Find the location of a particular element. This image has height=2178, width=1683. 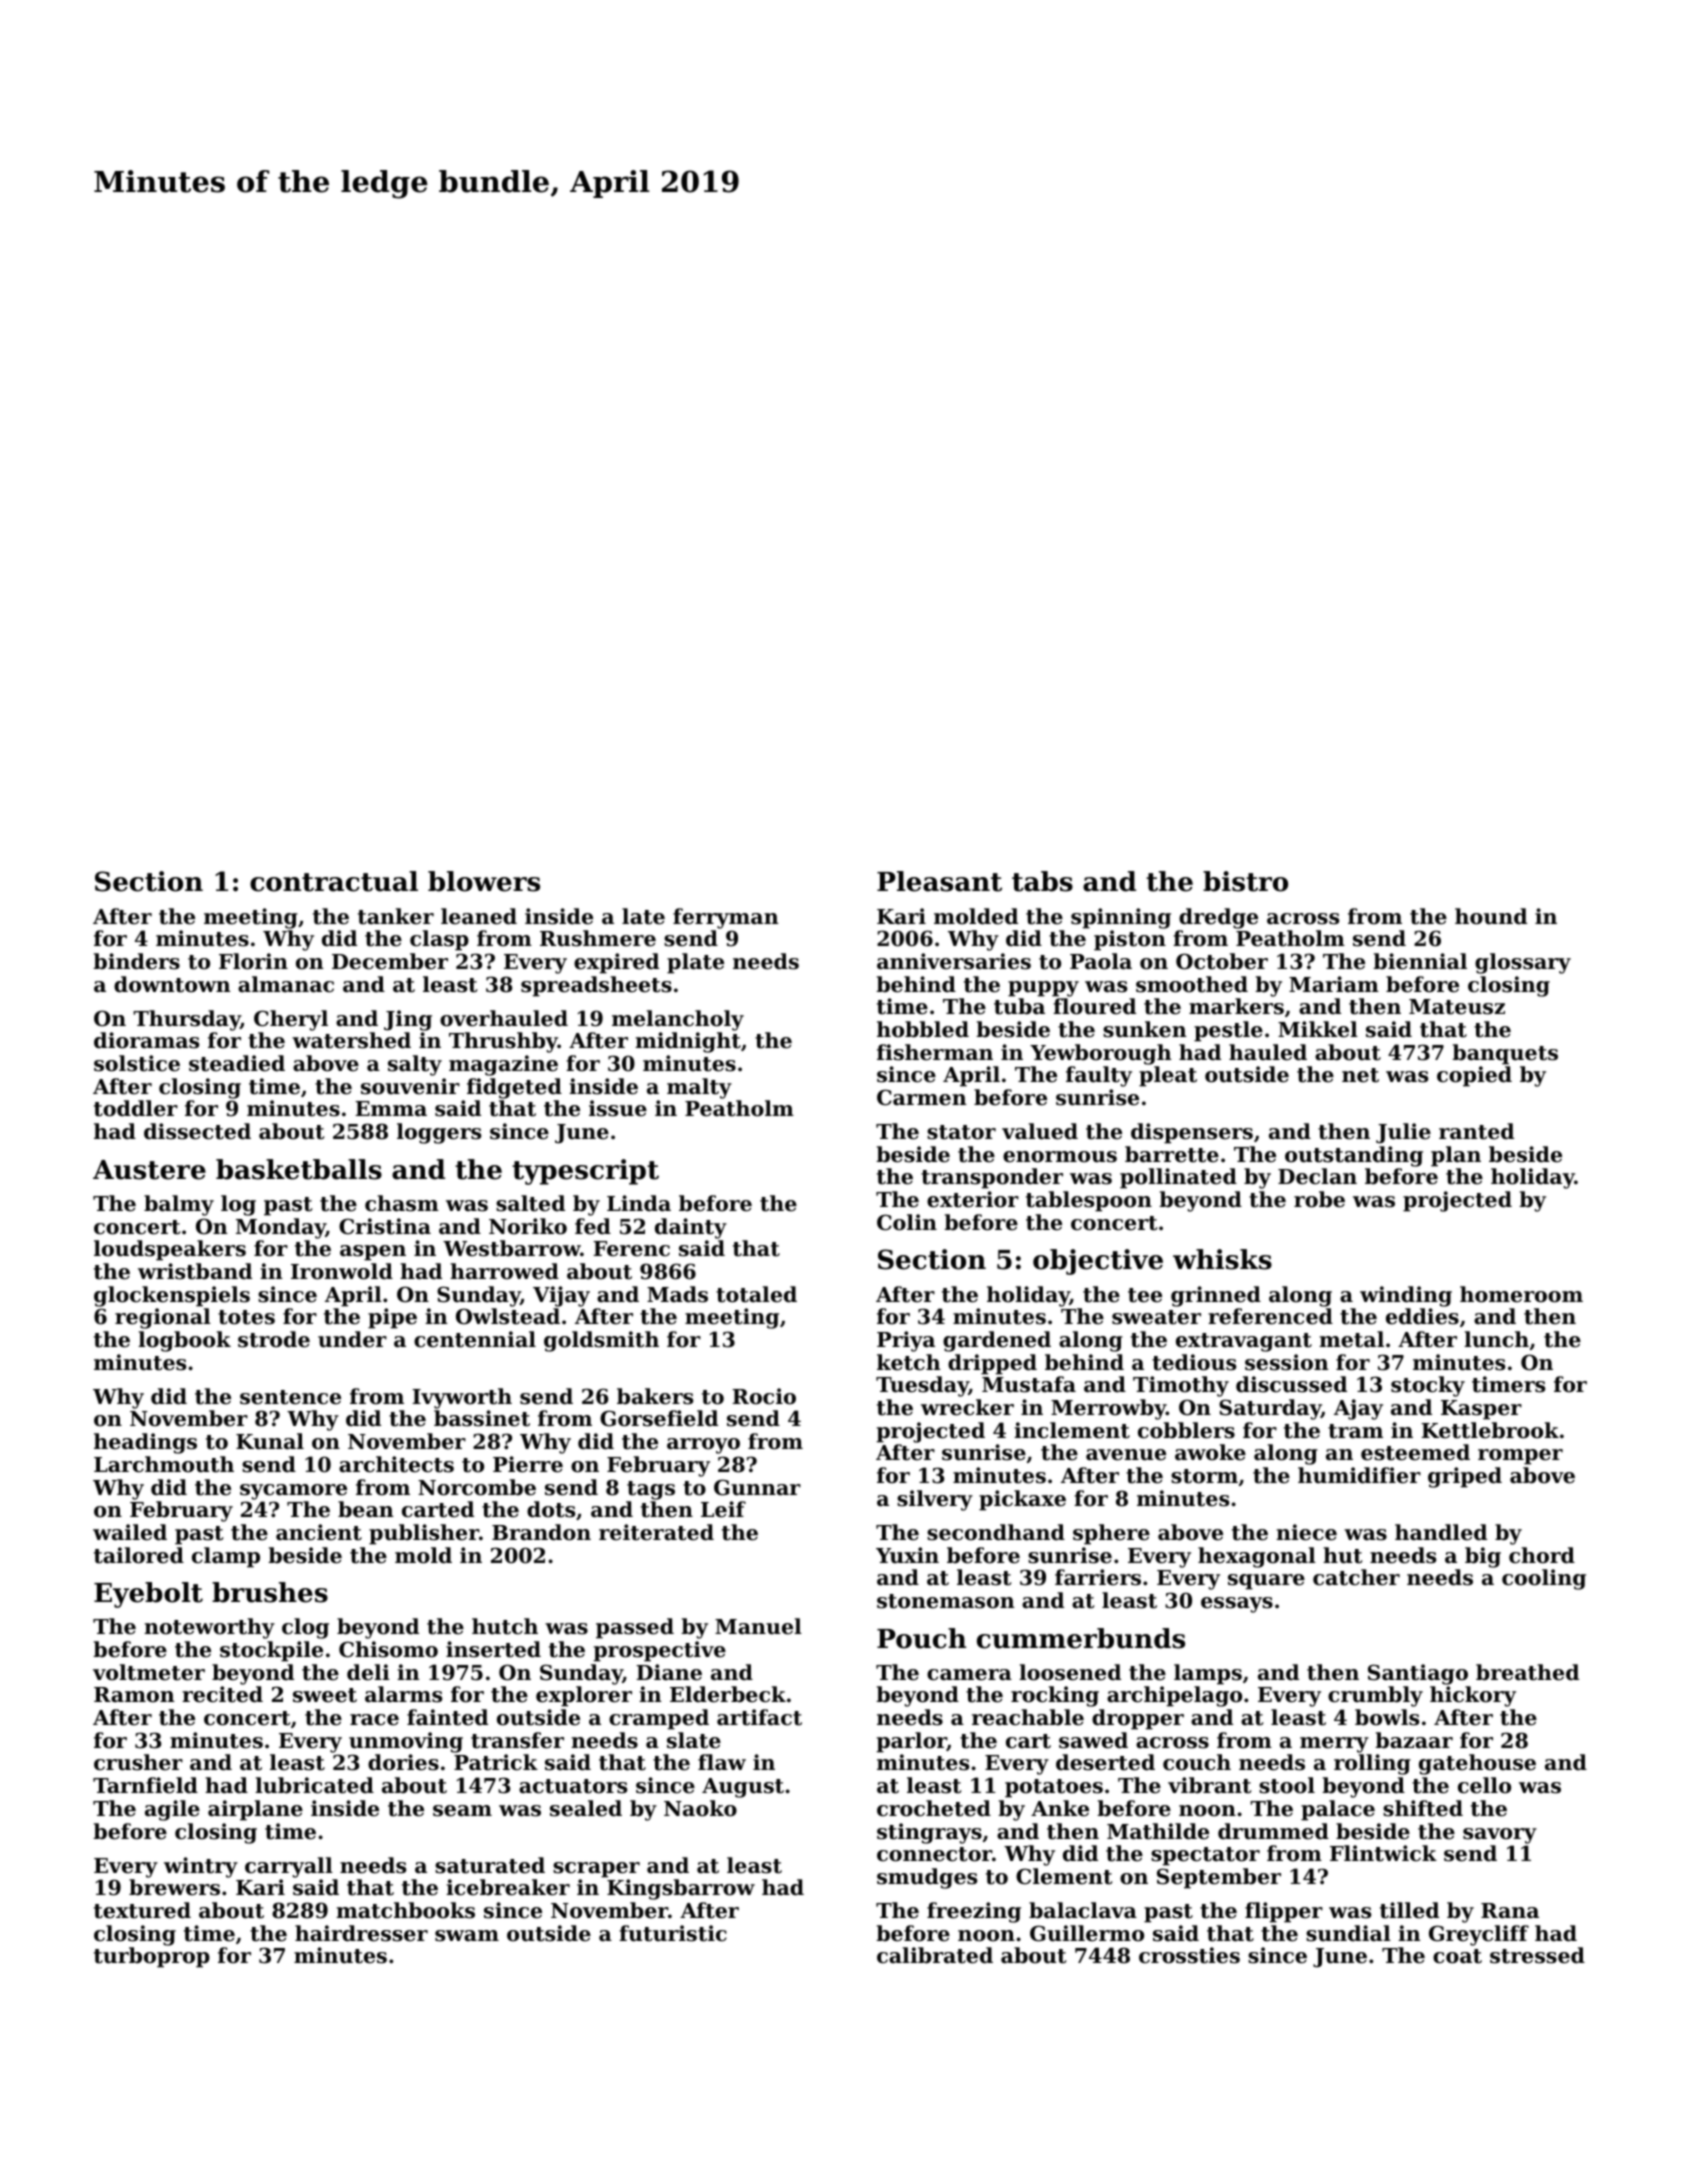

hairdresser is located at coordinates (361, 1933).
